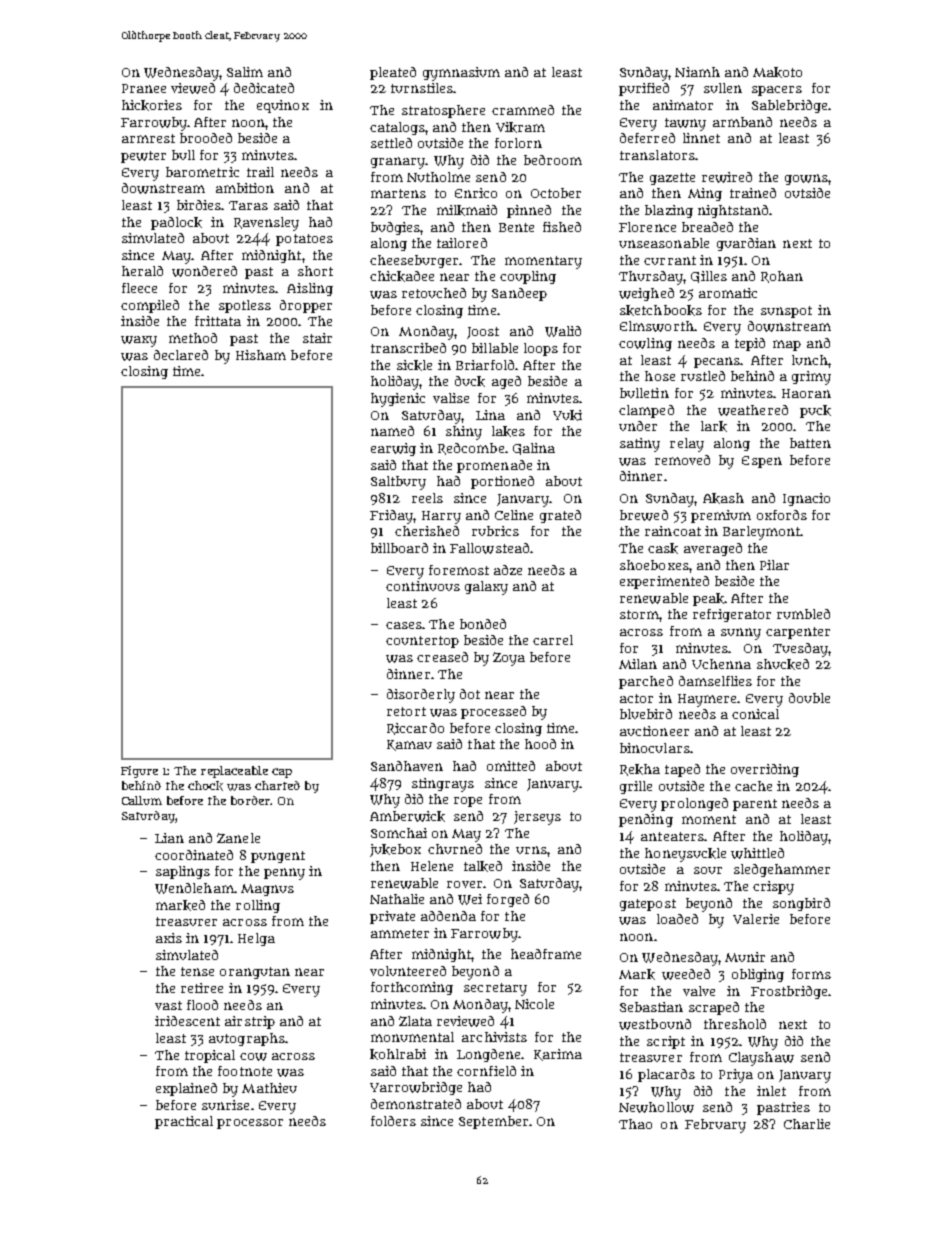 The image size is (952, 1233). I want to click on gowns, so click(806, 179).
